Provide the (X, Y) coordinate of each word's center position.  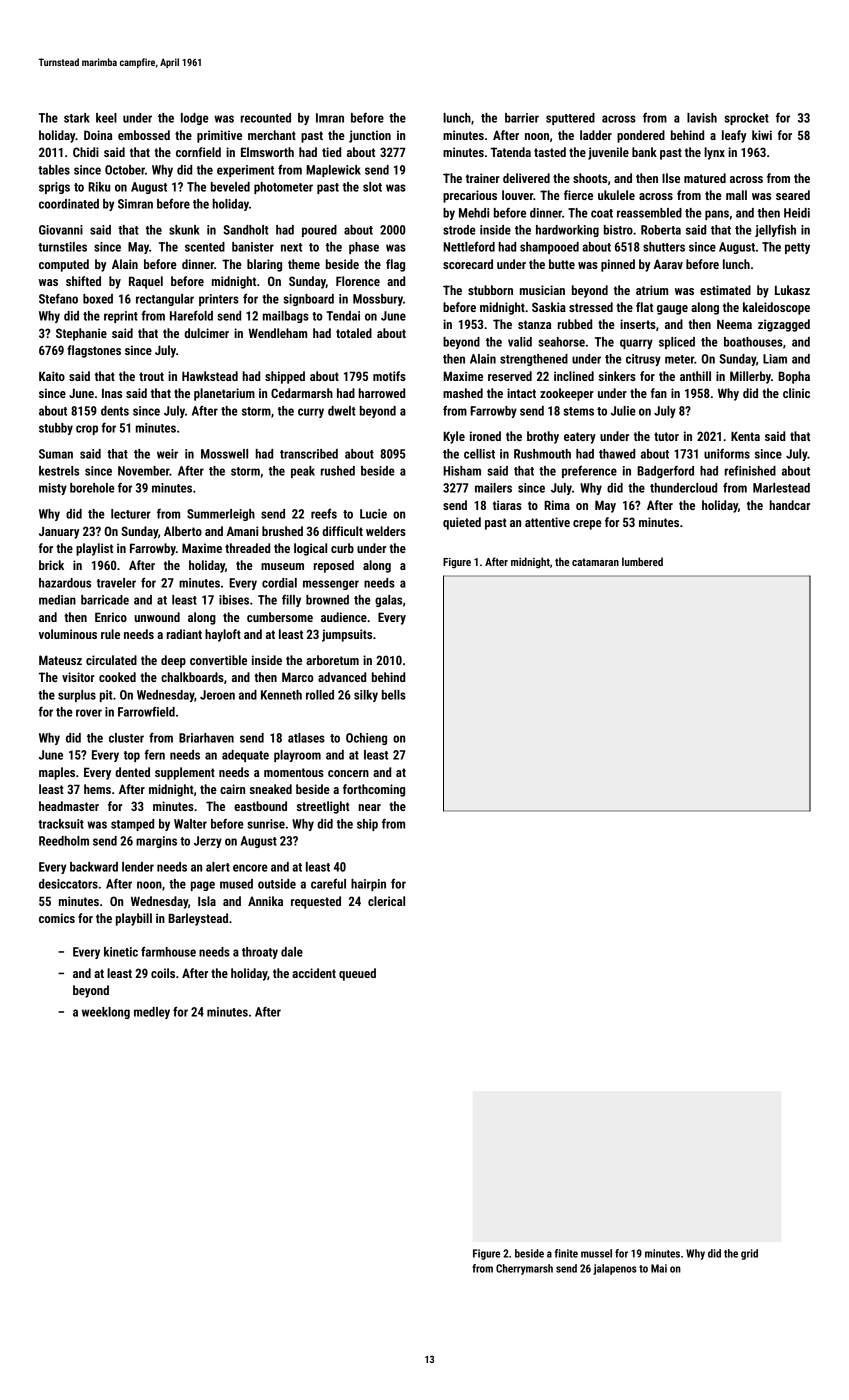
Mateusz (60, 660)
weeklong (106, 1013)
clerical (386, 901)
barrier (522, 118)
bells (394, 695)
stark (77, 118)
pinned (618, 265)
